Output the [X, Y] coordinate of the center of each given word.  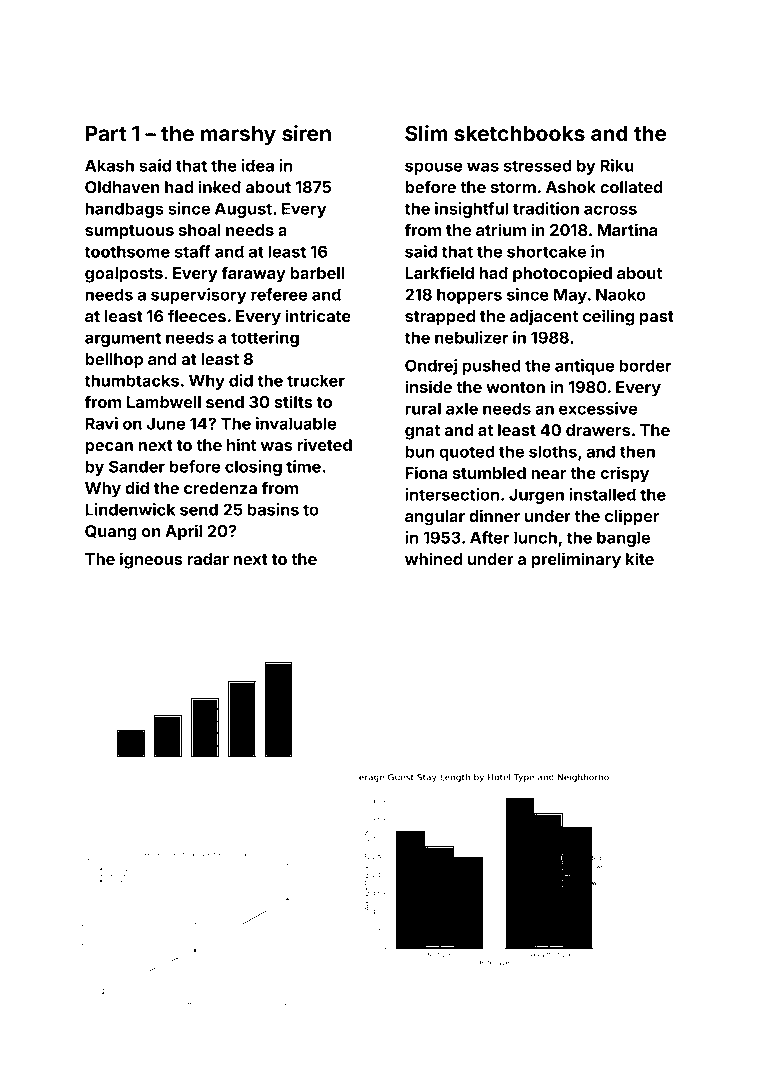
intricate [318, 315]
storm [513, 187]
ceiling [608, 317]
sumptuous [129, 232]
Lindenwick [130, 509]
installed [602, 494]
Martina [627, 229]
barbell [317, 273]
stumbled [489, 473]
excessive [598, 408]
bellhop [114, 361]
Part [106, 133]
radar [208, 559]
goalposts [124, 275]
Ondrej [431, 367]
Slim [426, 133]
